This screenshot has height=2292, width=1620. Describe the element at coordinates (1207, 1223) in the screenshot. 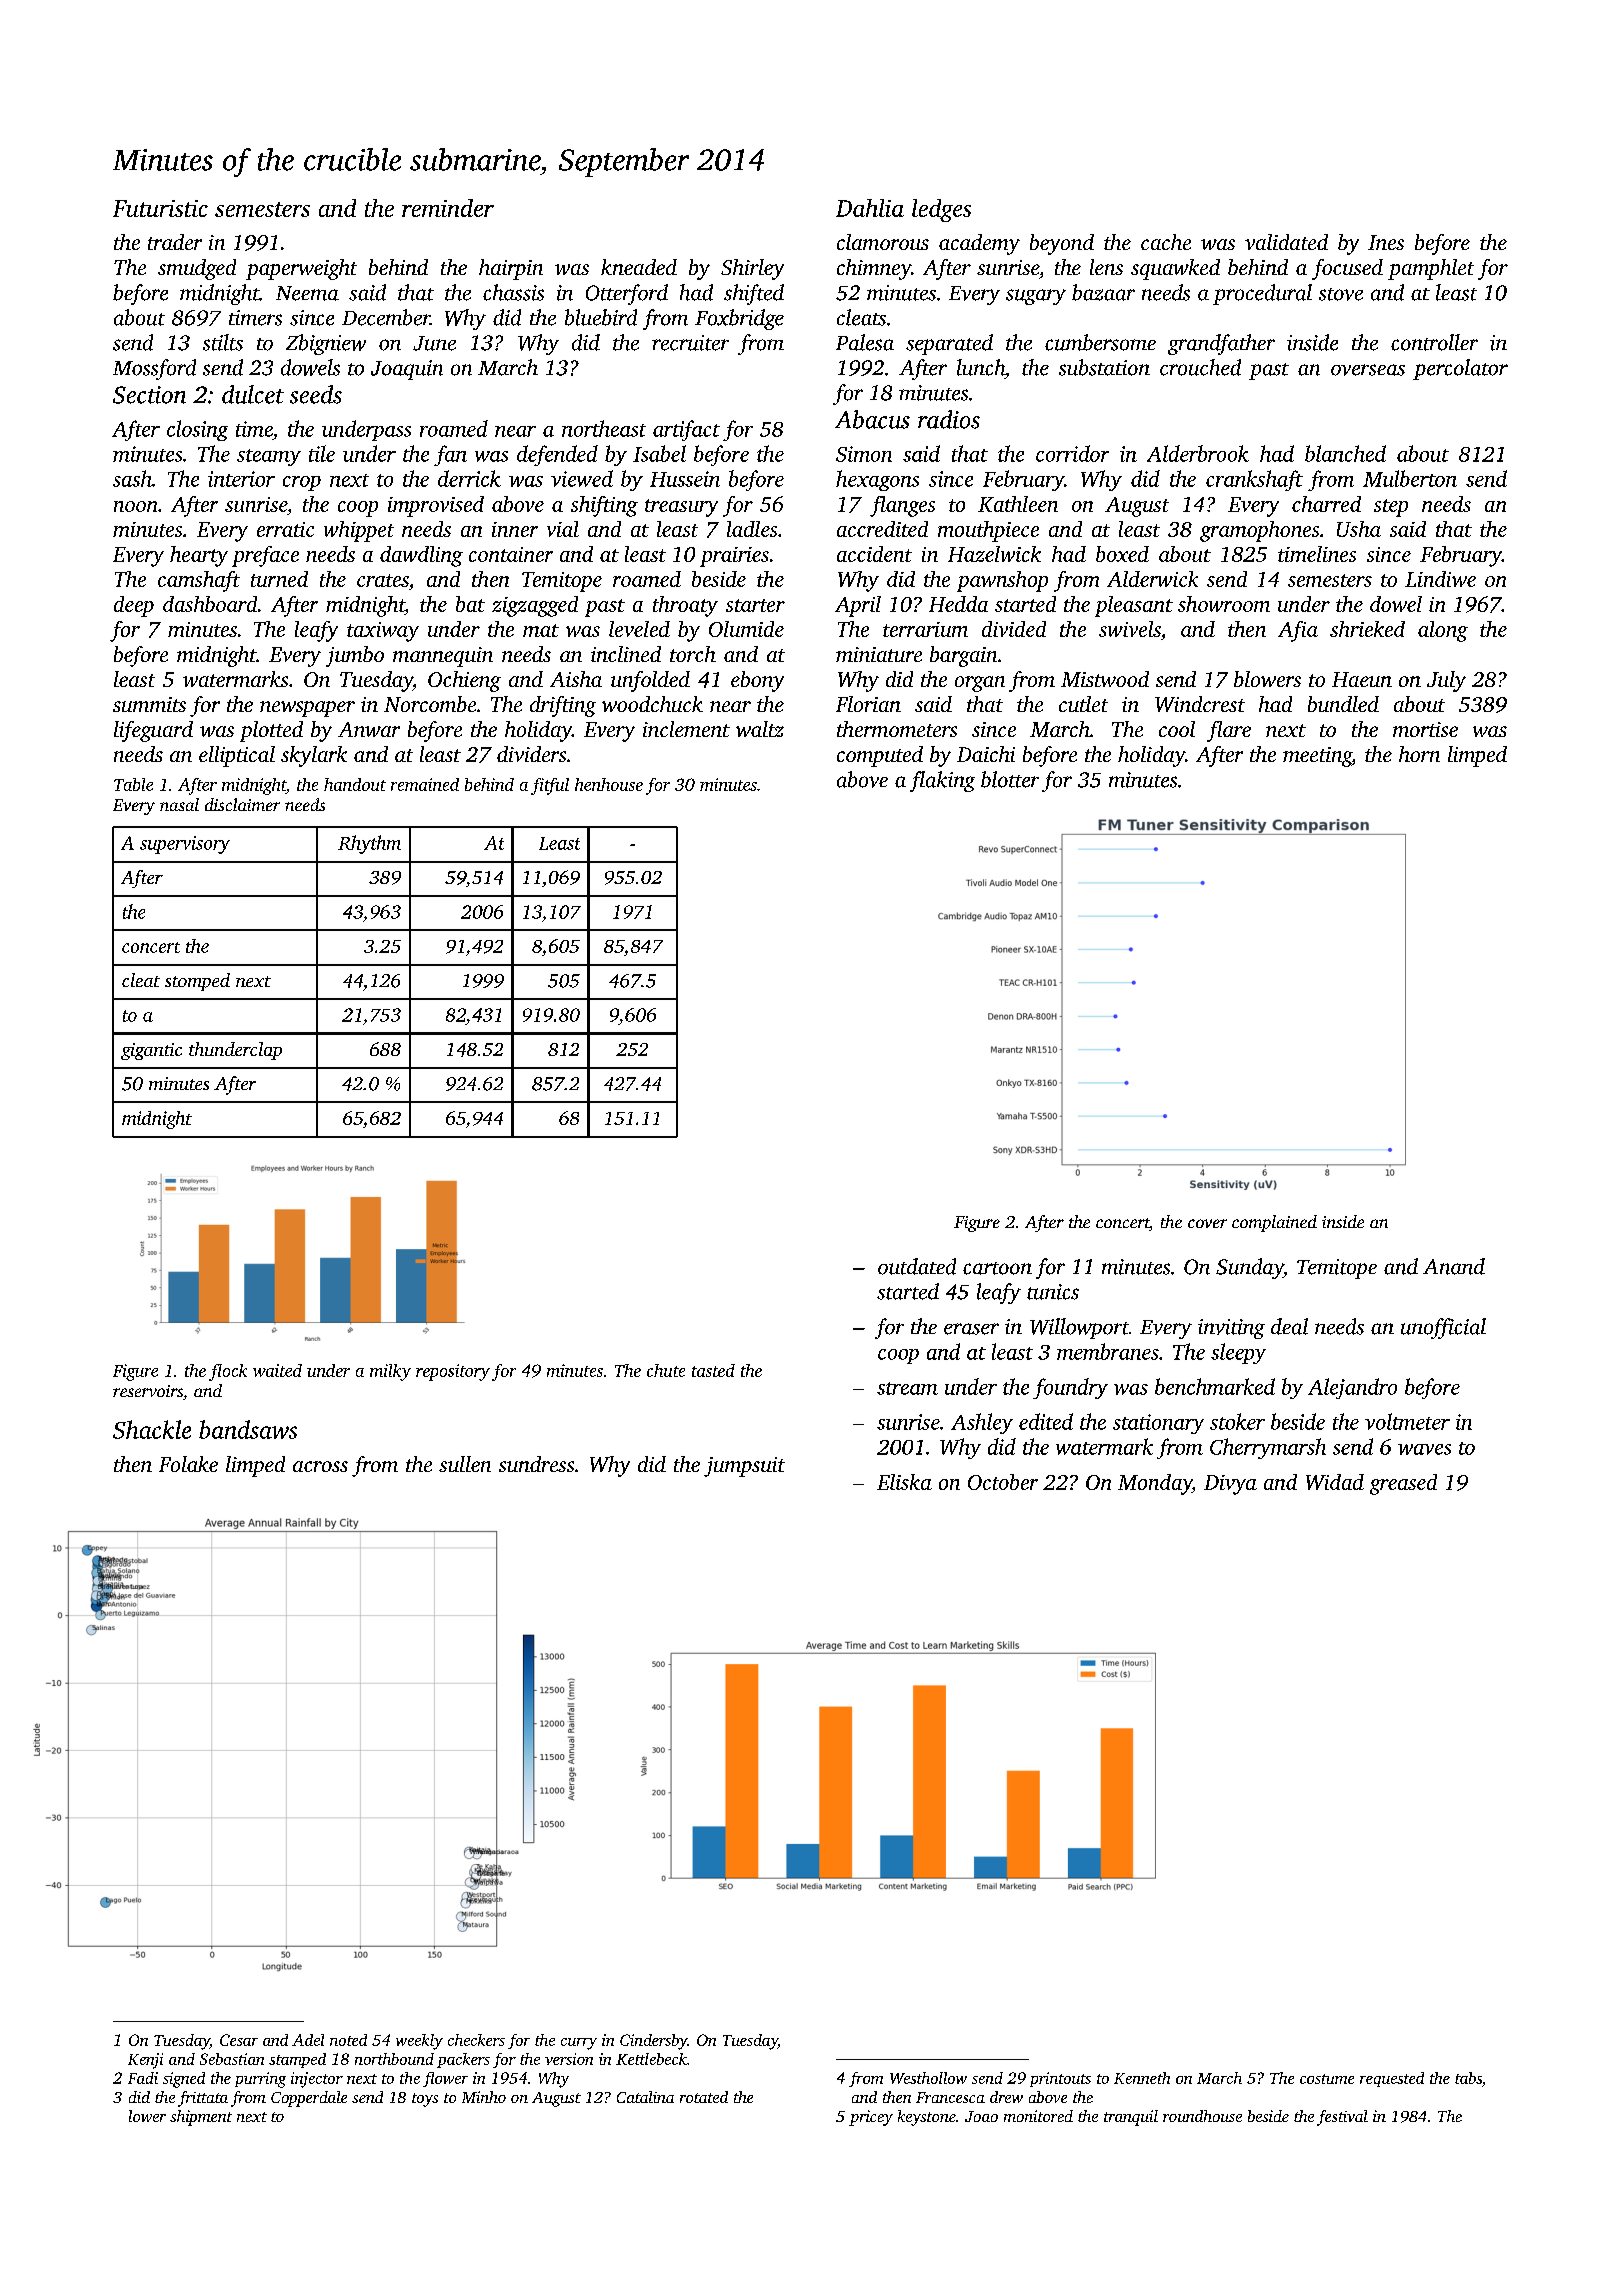

I see `cover` at that location.
